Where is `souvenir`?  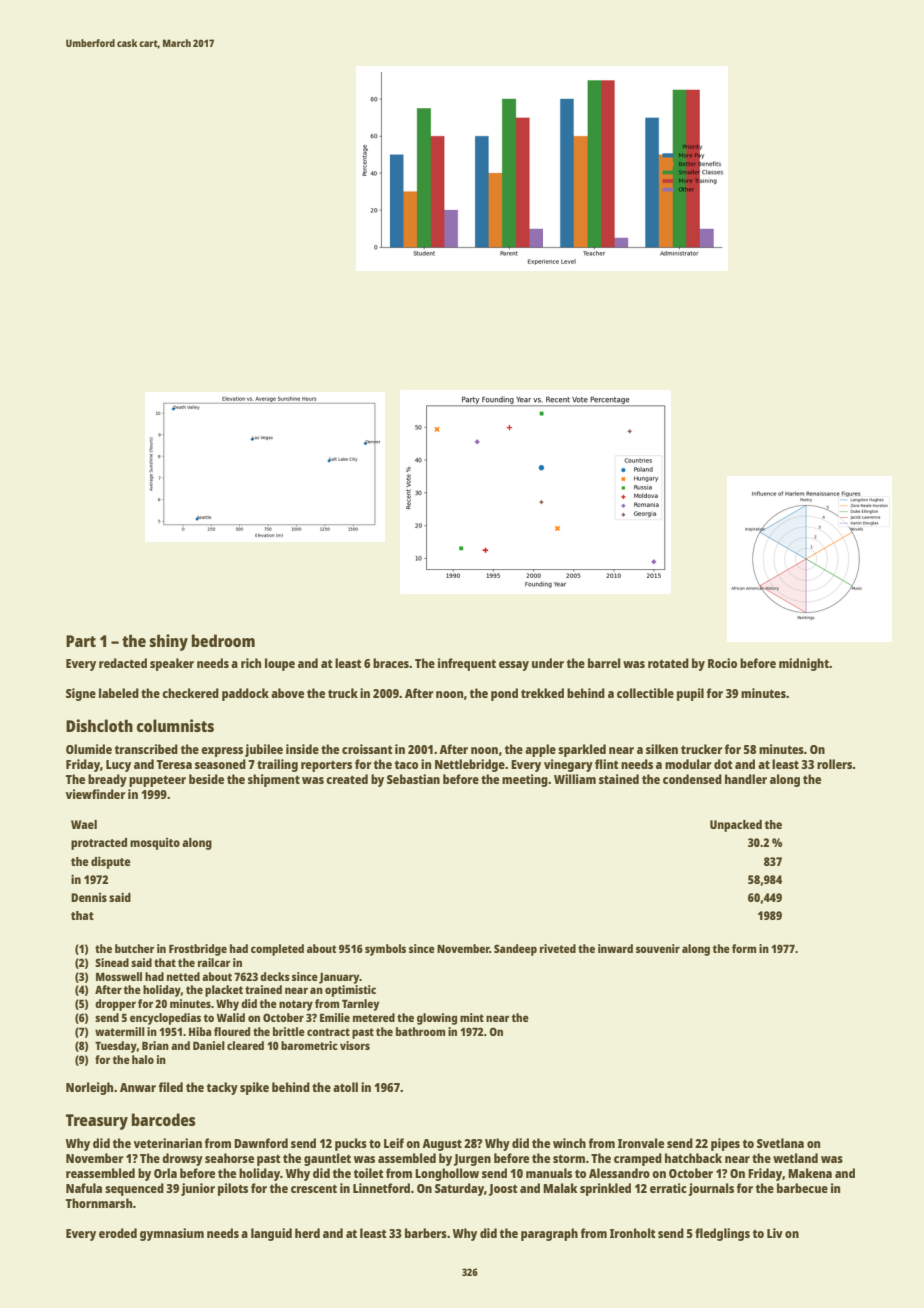 souvenir is located at coordinates (658, 948).
